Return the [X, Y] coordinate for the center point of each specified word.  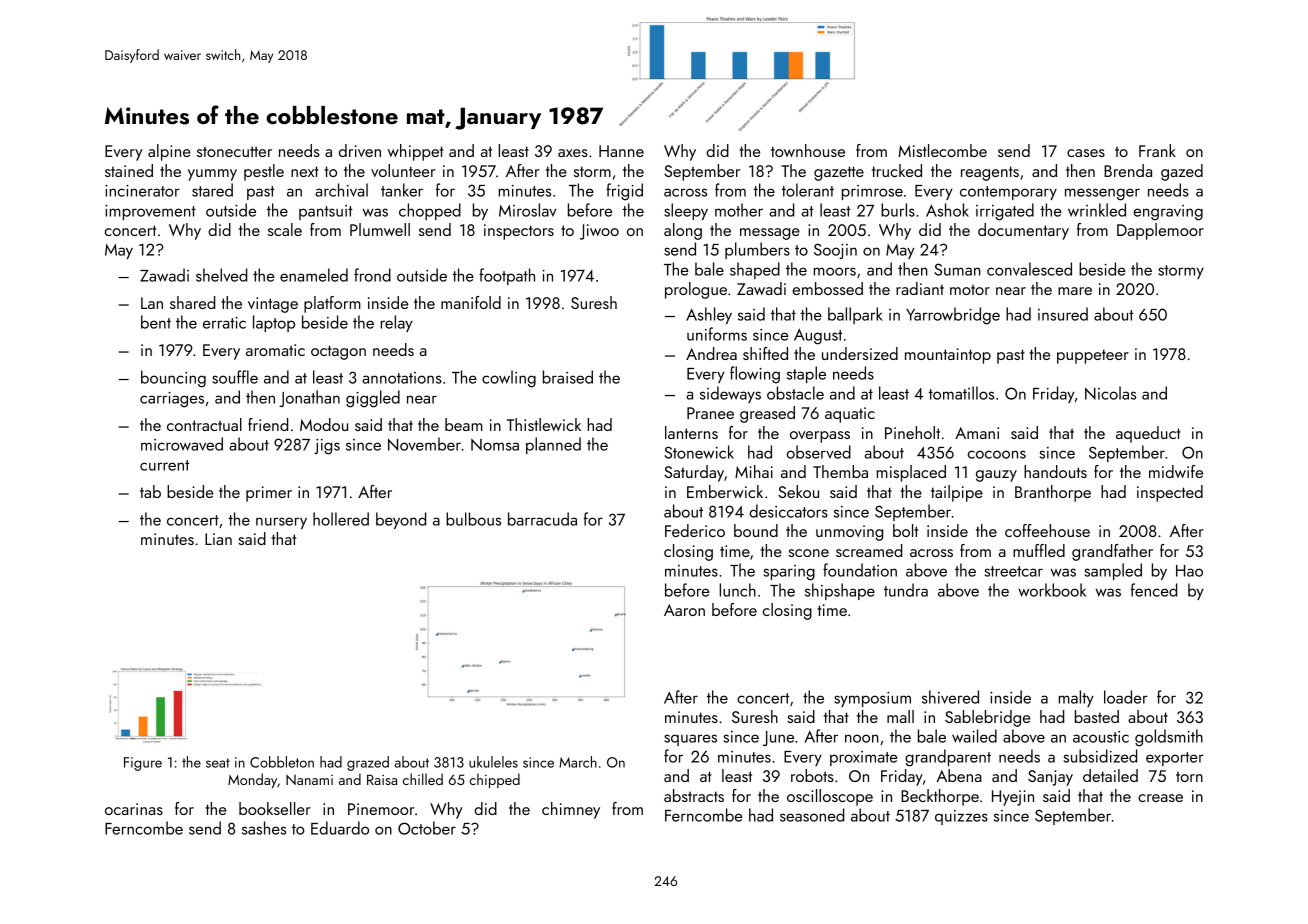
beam [464, 424]
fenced [1154, 590]
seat [218, 763]
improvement [150, 212]
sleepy [686, 211]
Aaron [684, 610]
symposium [872, 699]
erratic [224, 323]
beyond [401, 520]
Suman [957, 269]
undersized [860, 353]
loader [1126, 697]
